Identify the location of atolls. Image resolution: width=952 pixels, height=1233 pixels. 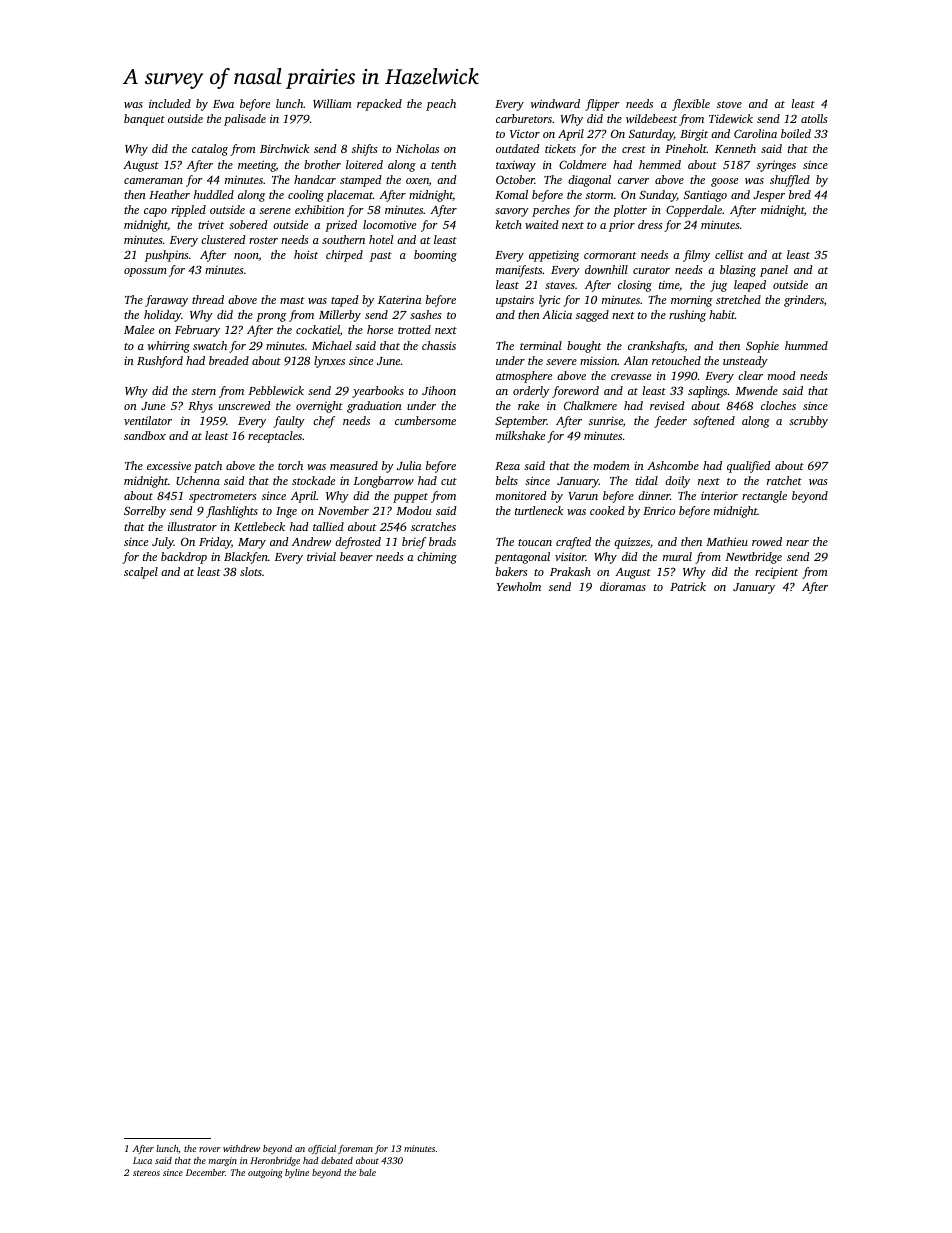
(814, 118).
